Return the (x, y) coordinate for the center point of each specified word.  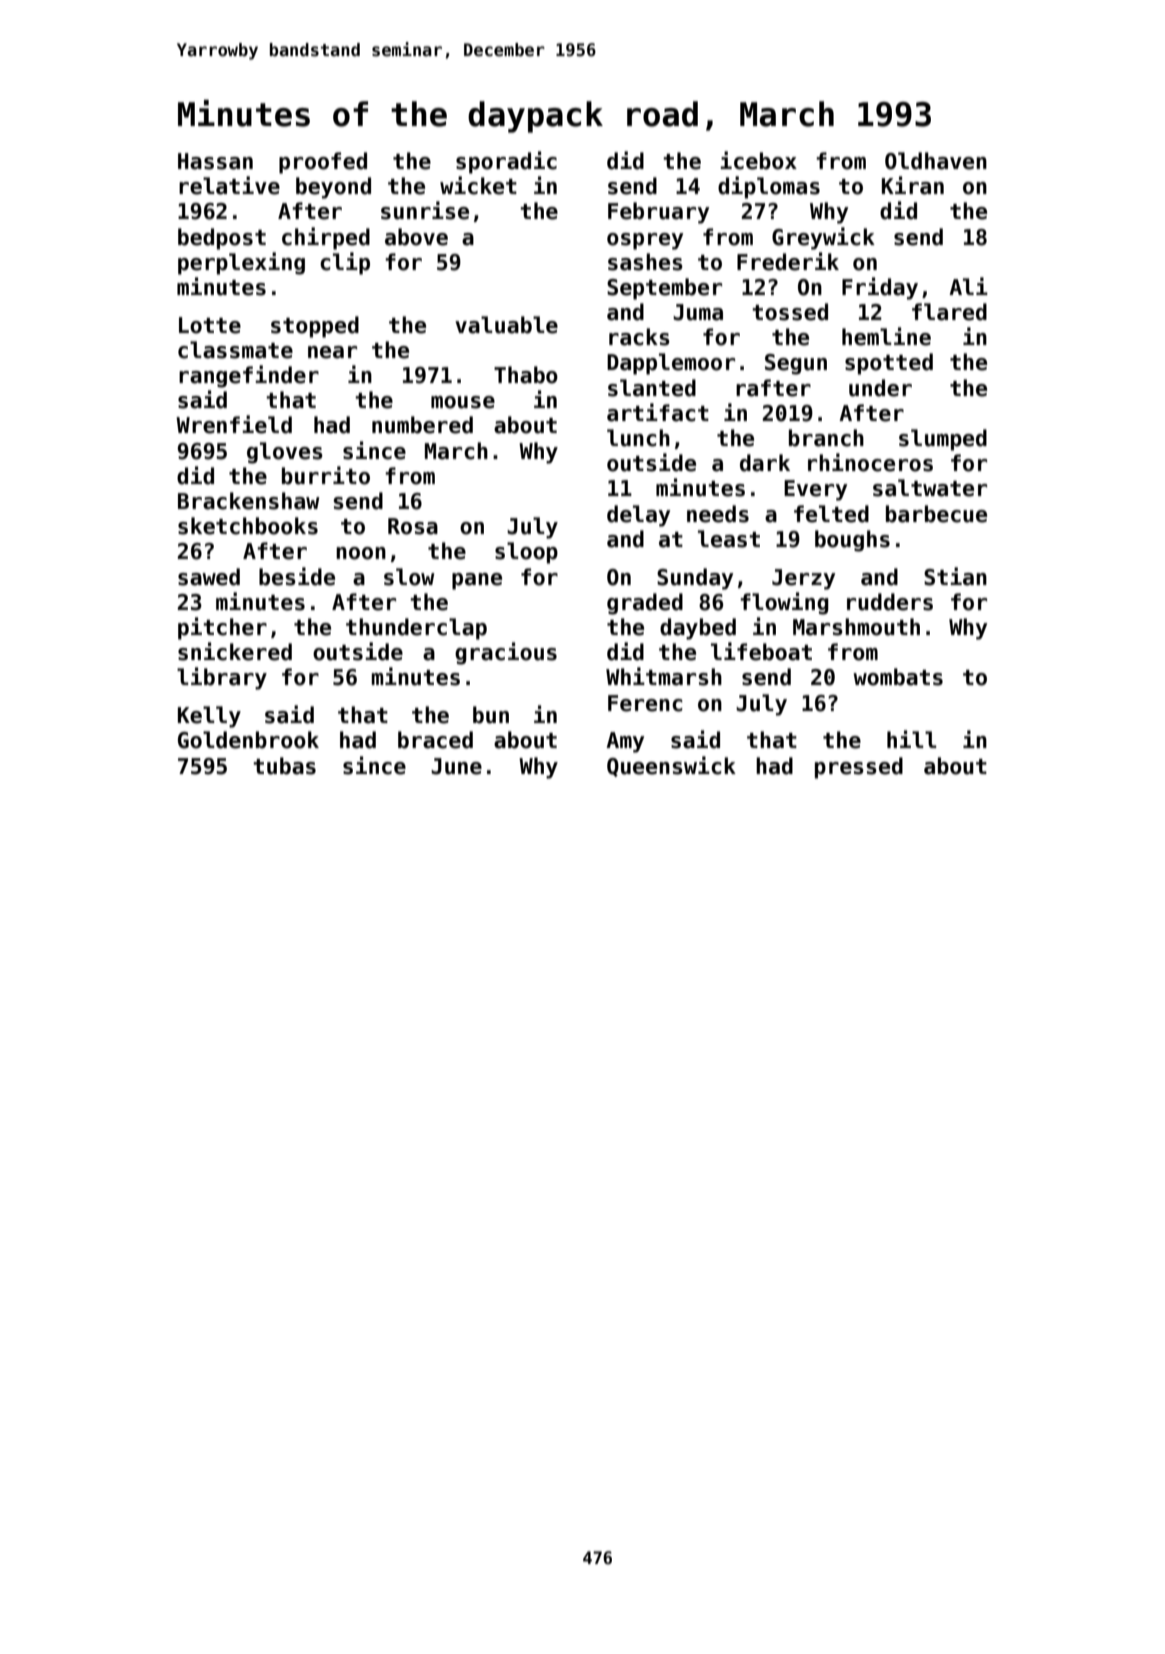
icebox (758, 160)
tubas (284, 766)
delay (638, 516)
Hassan (215, 161)
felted (831, 514)
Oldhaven (936, 161)
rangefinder (249, 376)
